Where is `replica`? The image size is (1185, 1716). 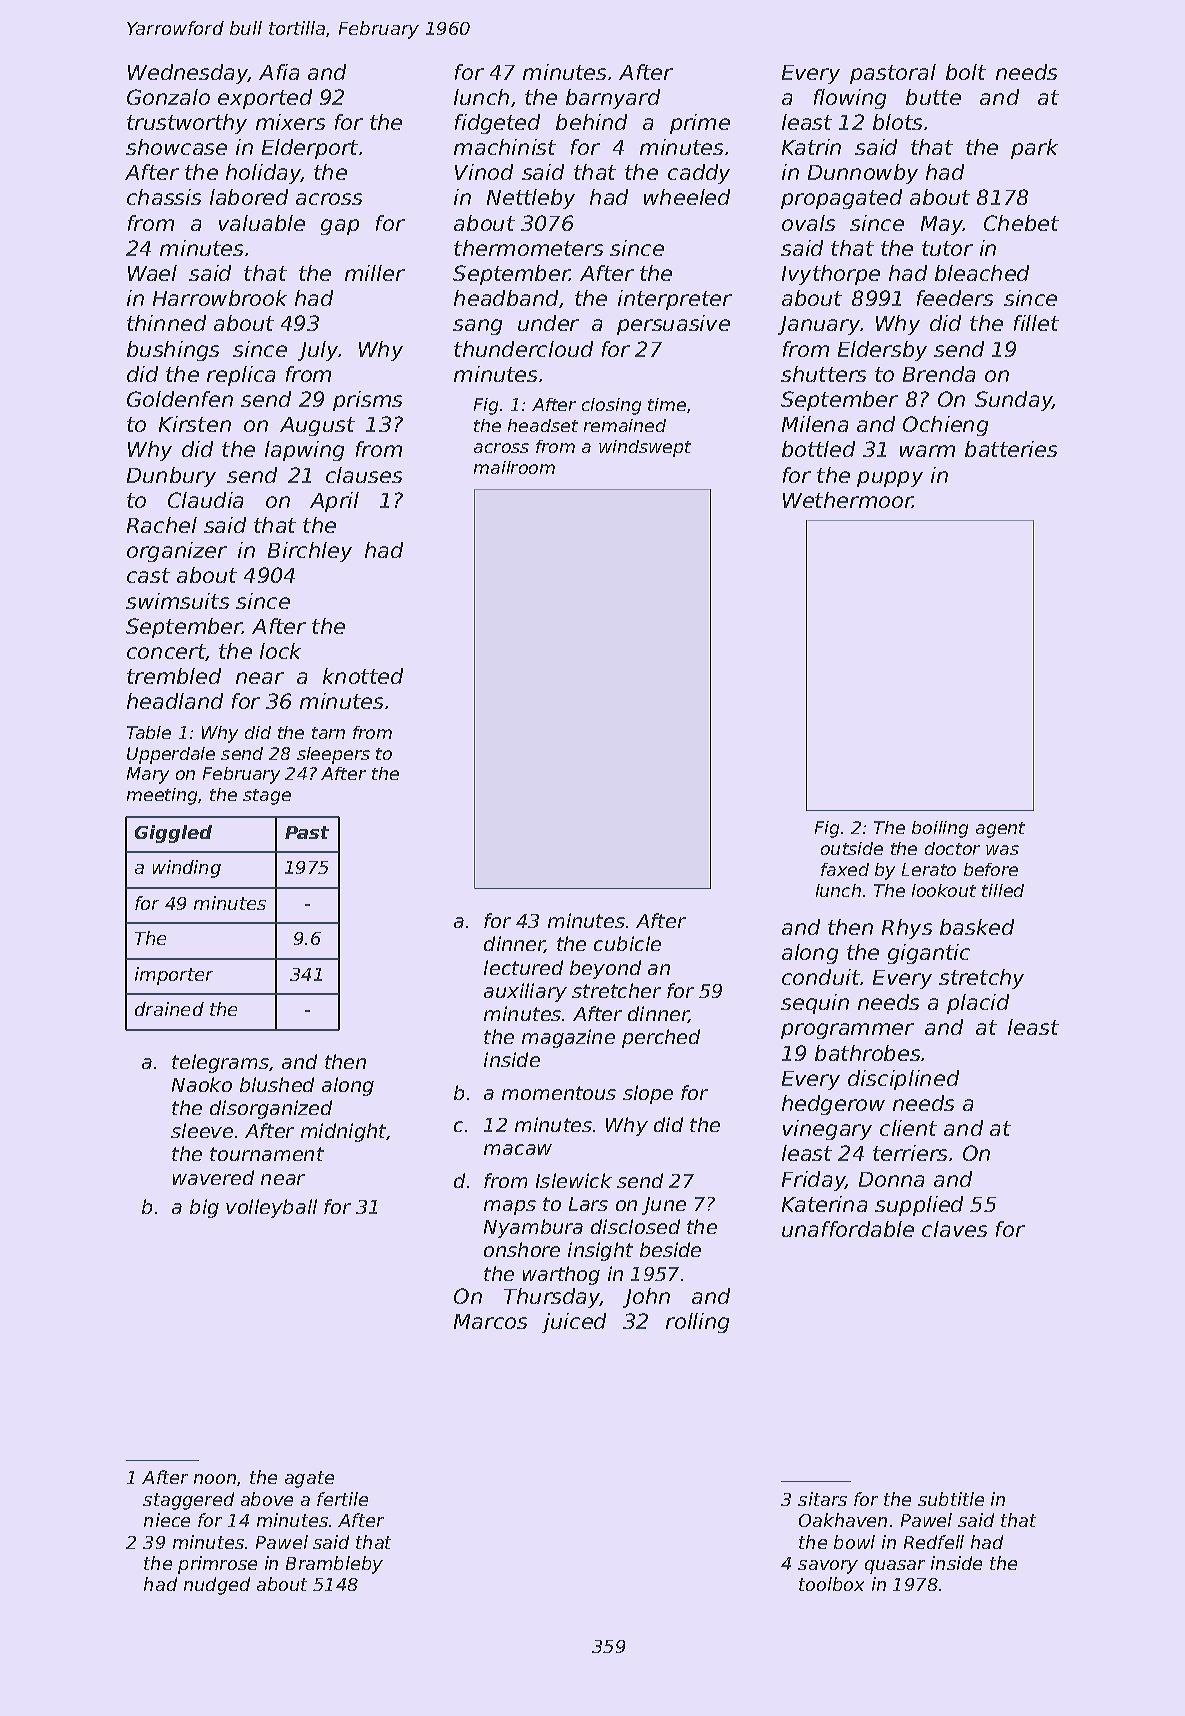 replica is located at coordinates (241, 376).
